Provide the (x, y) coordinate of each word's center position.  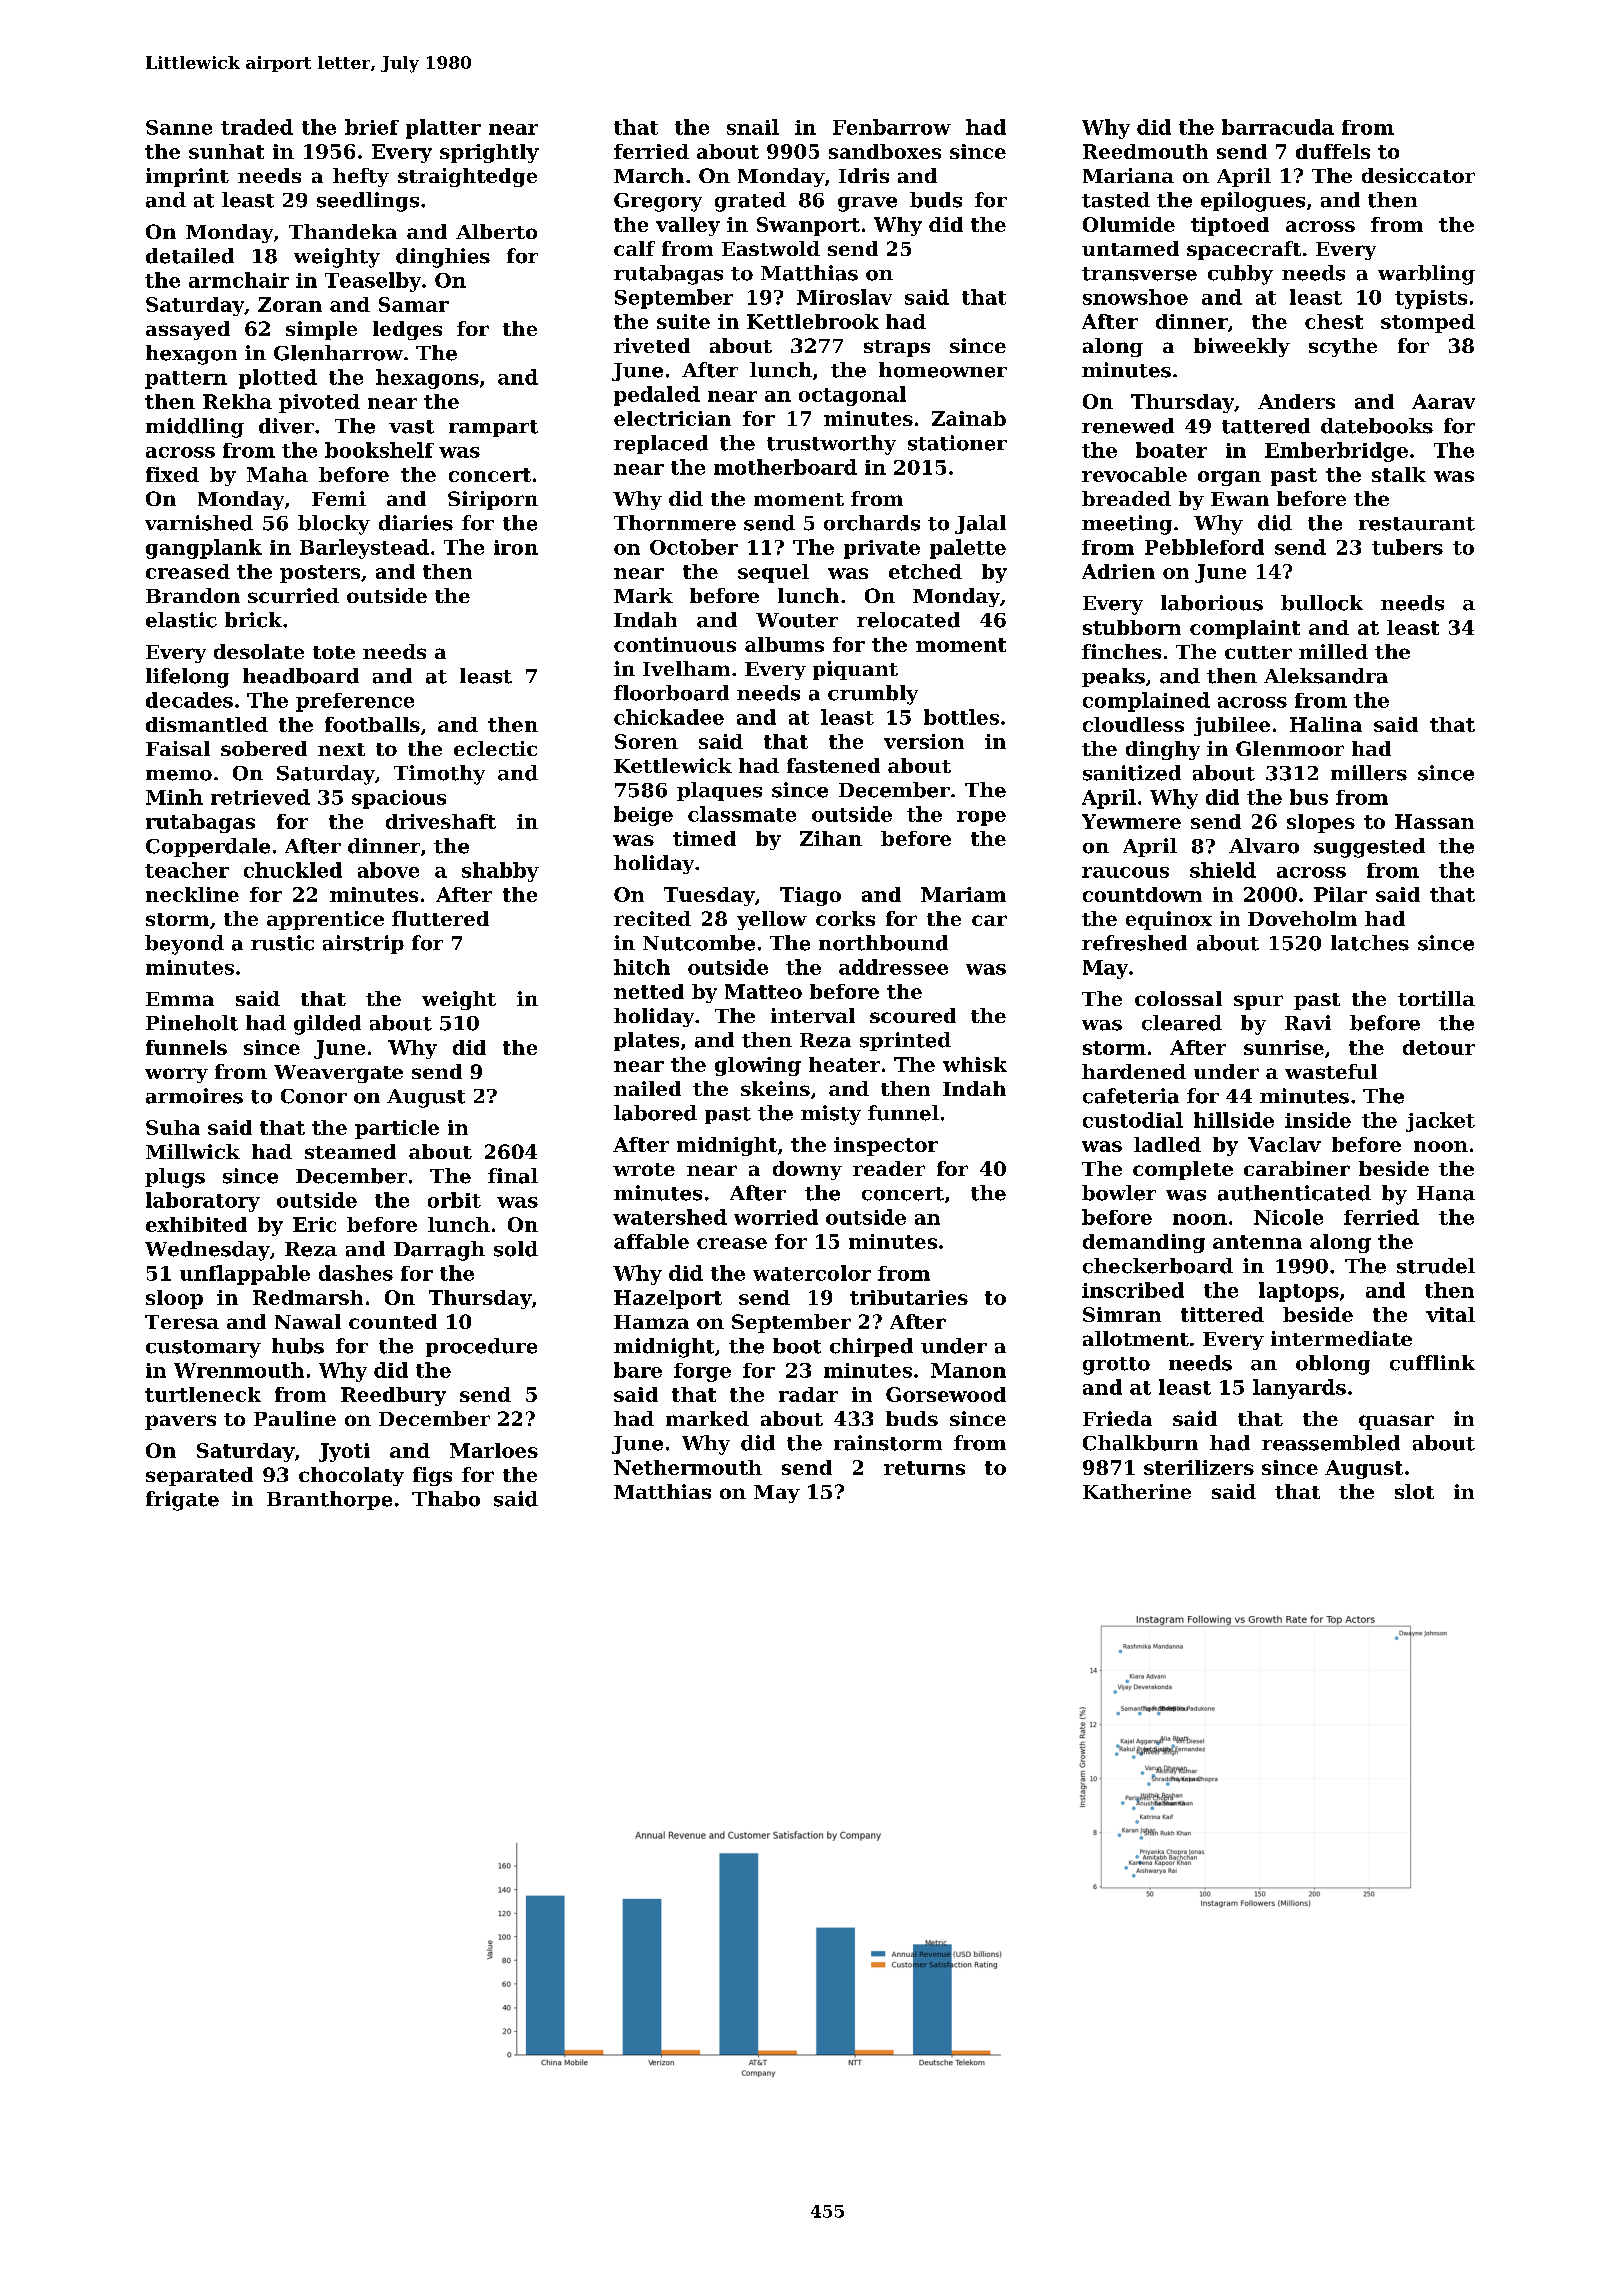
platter (443, 129)
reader (889, 1168)
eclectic (495, 748)
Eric (314, 1224)
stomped (1428, 323)
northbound (883, 943)
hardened (1134, 1071)
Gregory (658, 202)
